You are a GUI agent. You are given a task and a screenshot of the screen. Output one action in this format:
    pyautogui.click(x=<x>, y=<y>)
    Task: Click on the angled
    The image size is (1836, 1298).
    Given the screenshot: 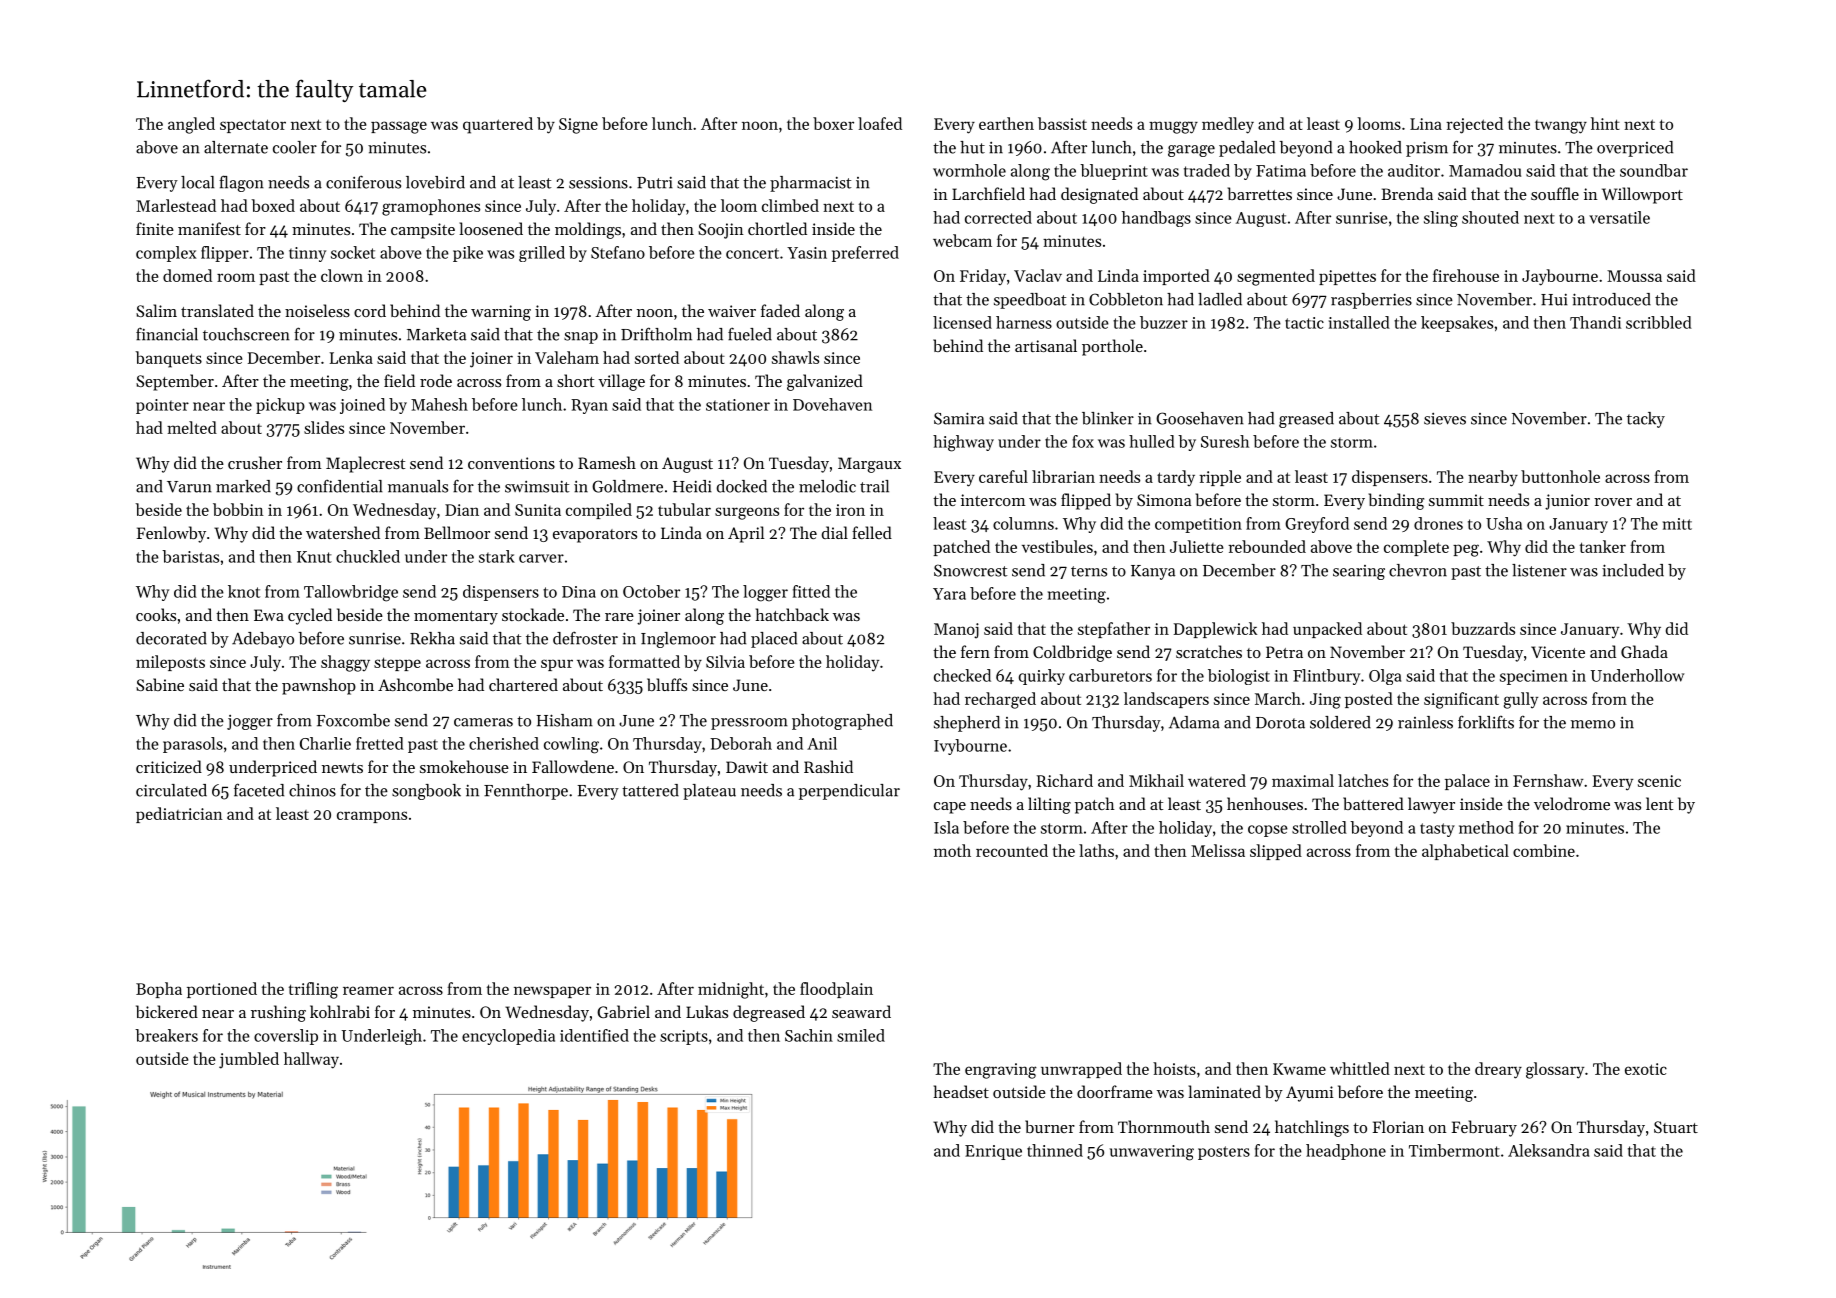 What is the action you would take?
    pyautogui.click(x=191, y=125)
